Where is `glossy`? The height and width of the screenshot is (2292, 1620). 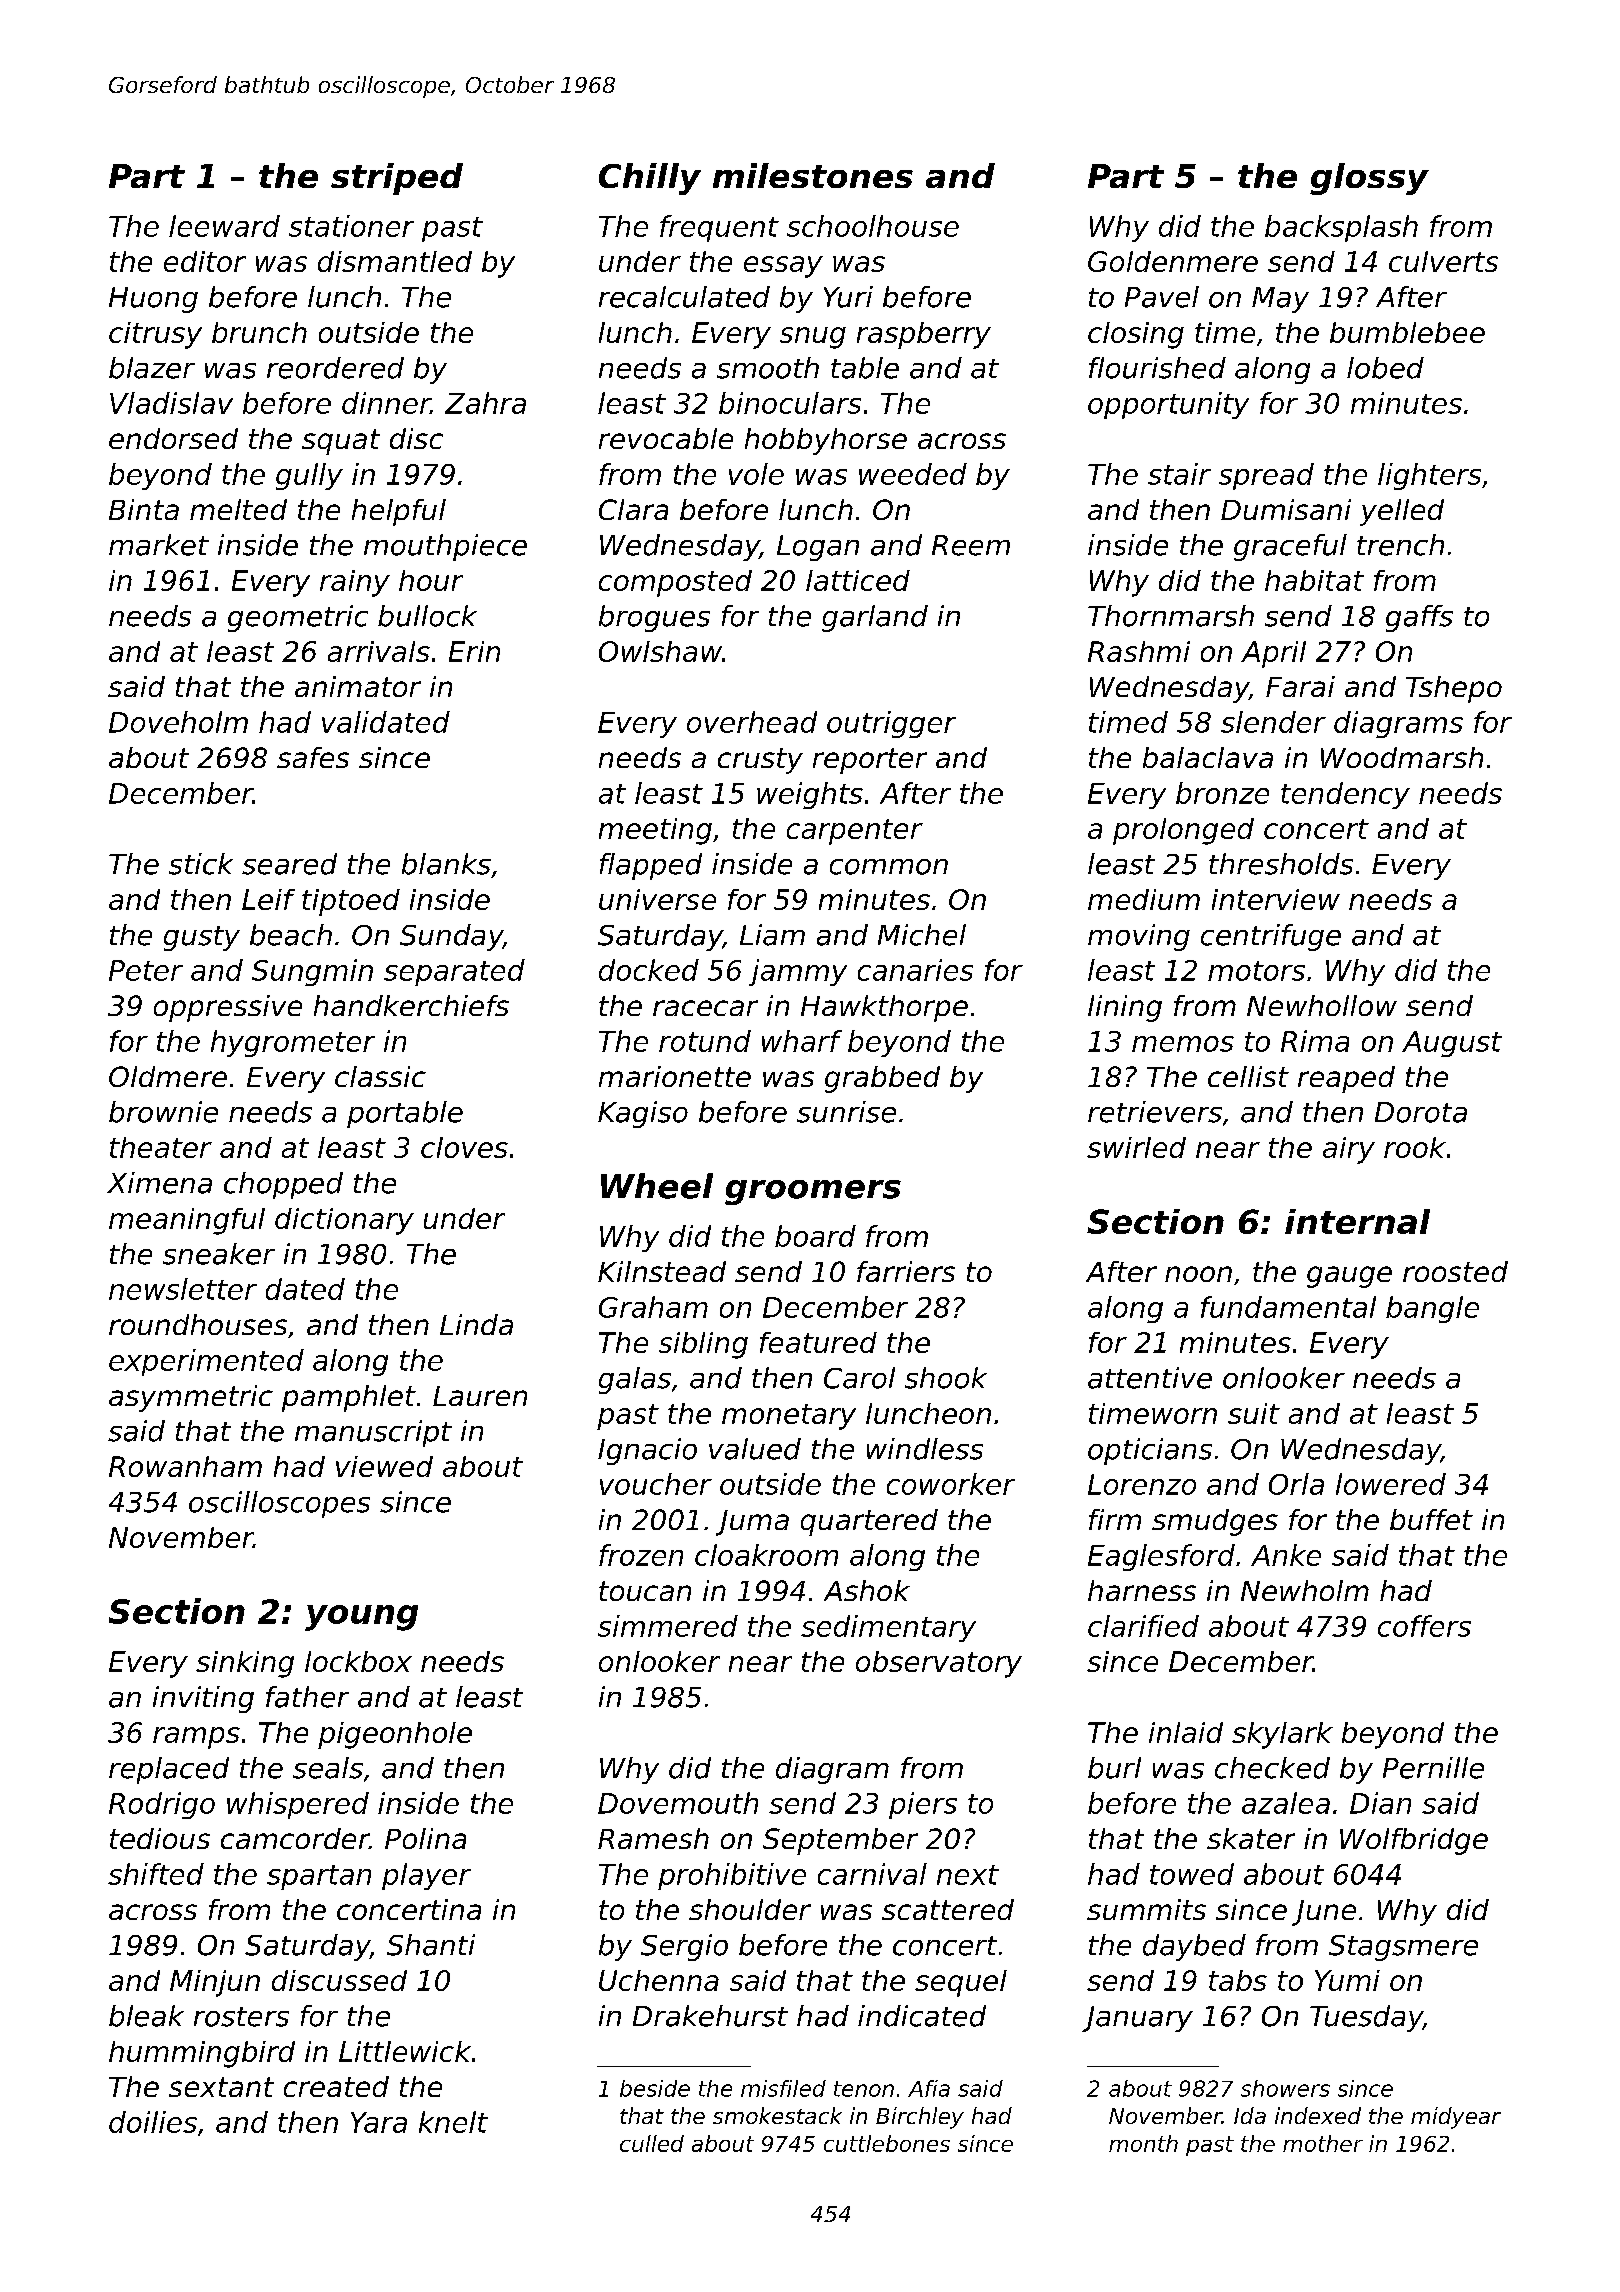 glossy is located at coordinates (1369, 179).
